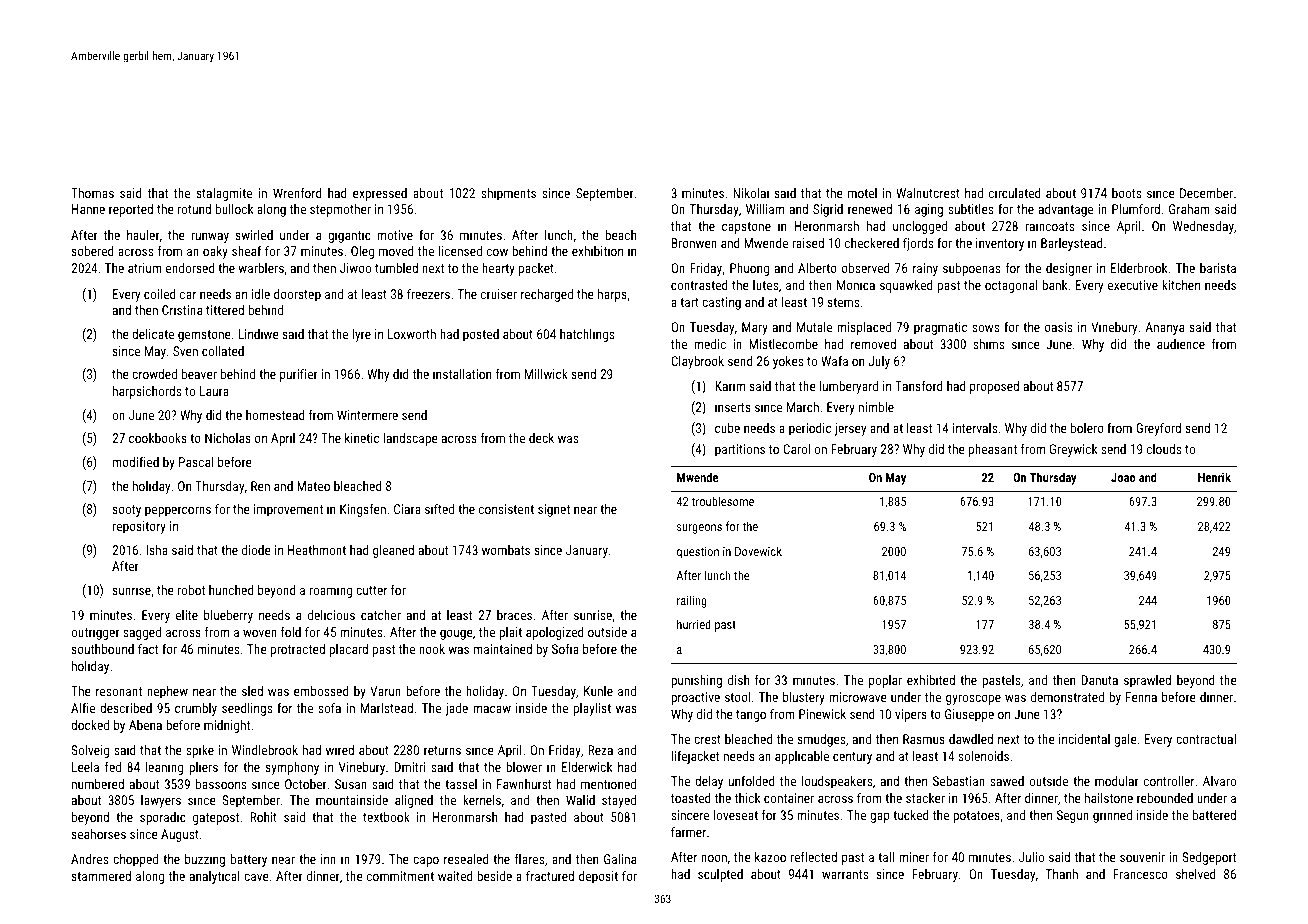  Describe the element at coordinates (1214, 477) in the document. I see `Henrik` at that location.
